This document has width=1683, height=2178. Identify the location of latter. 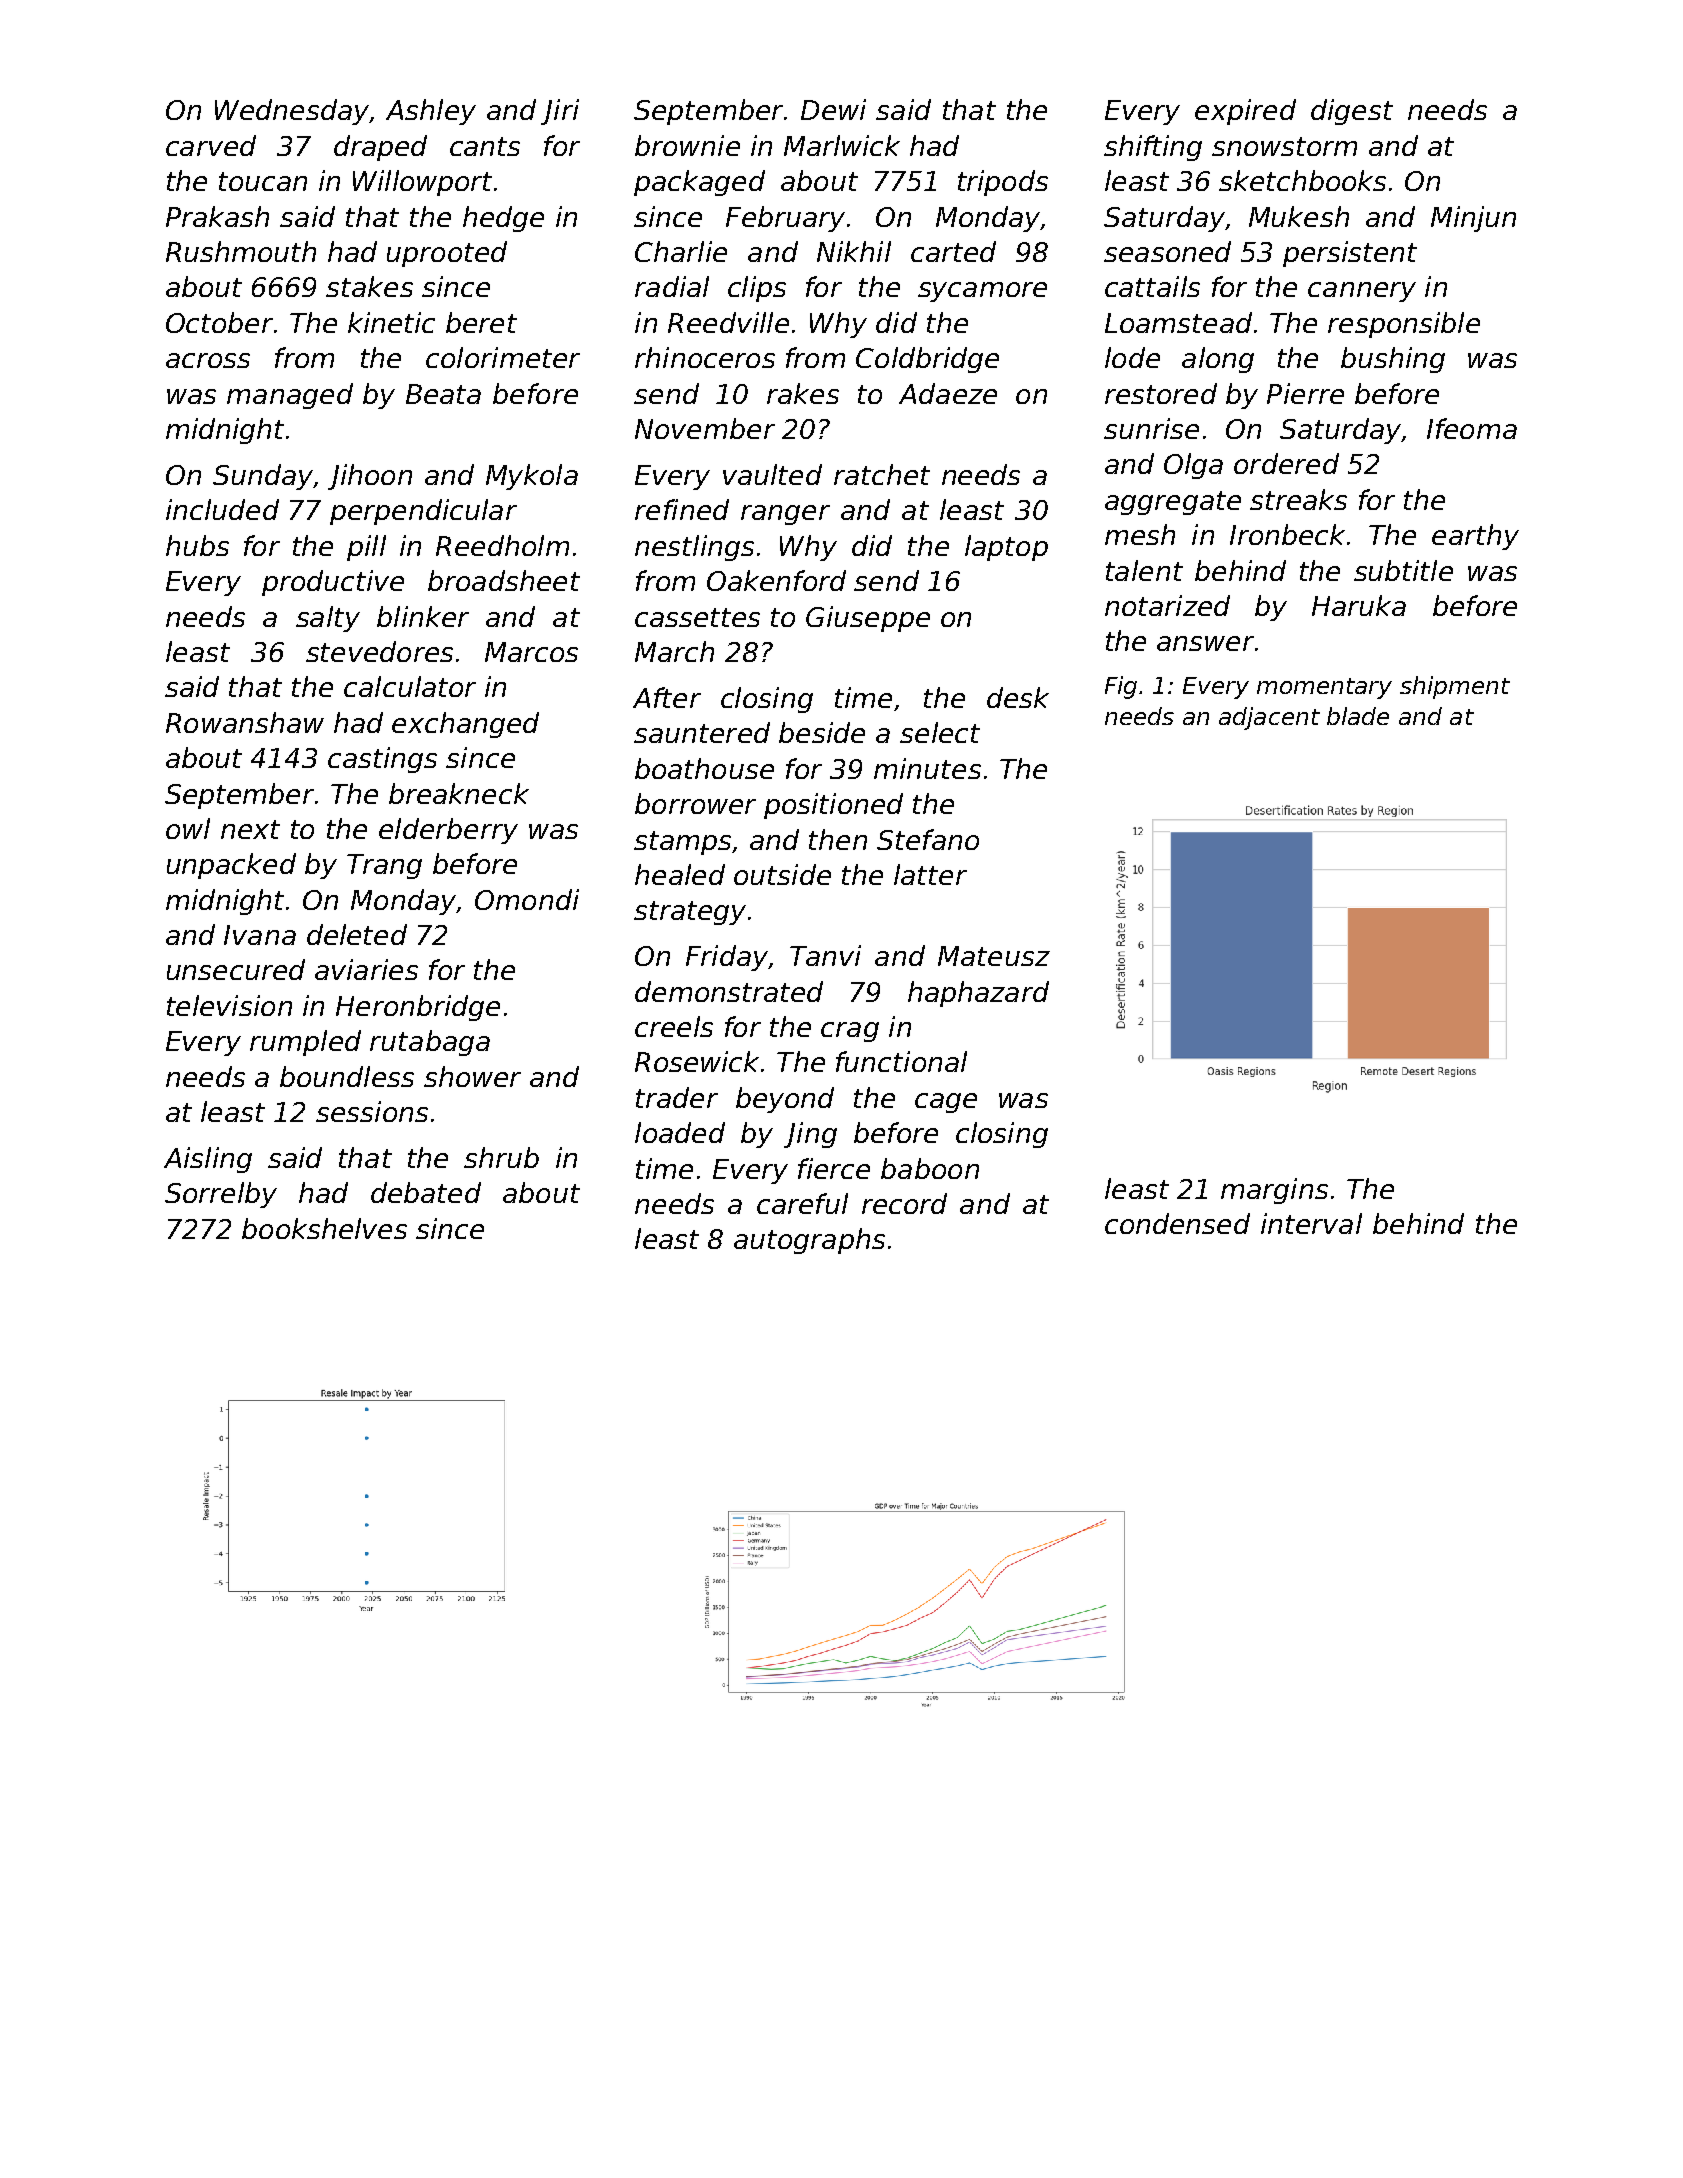
(930, 874).
